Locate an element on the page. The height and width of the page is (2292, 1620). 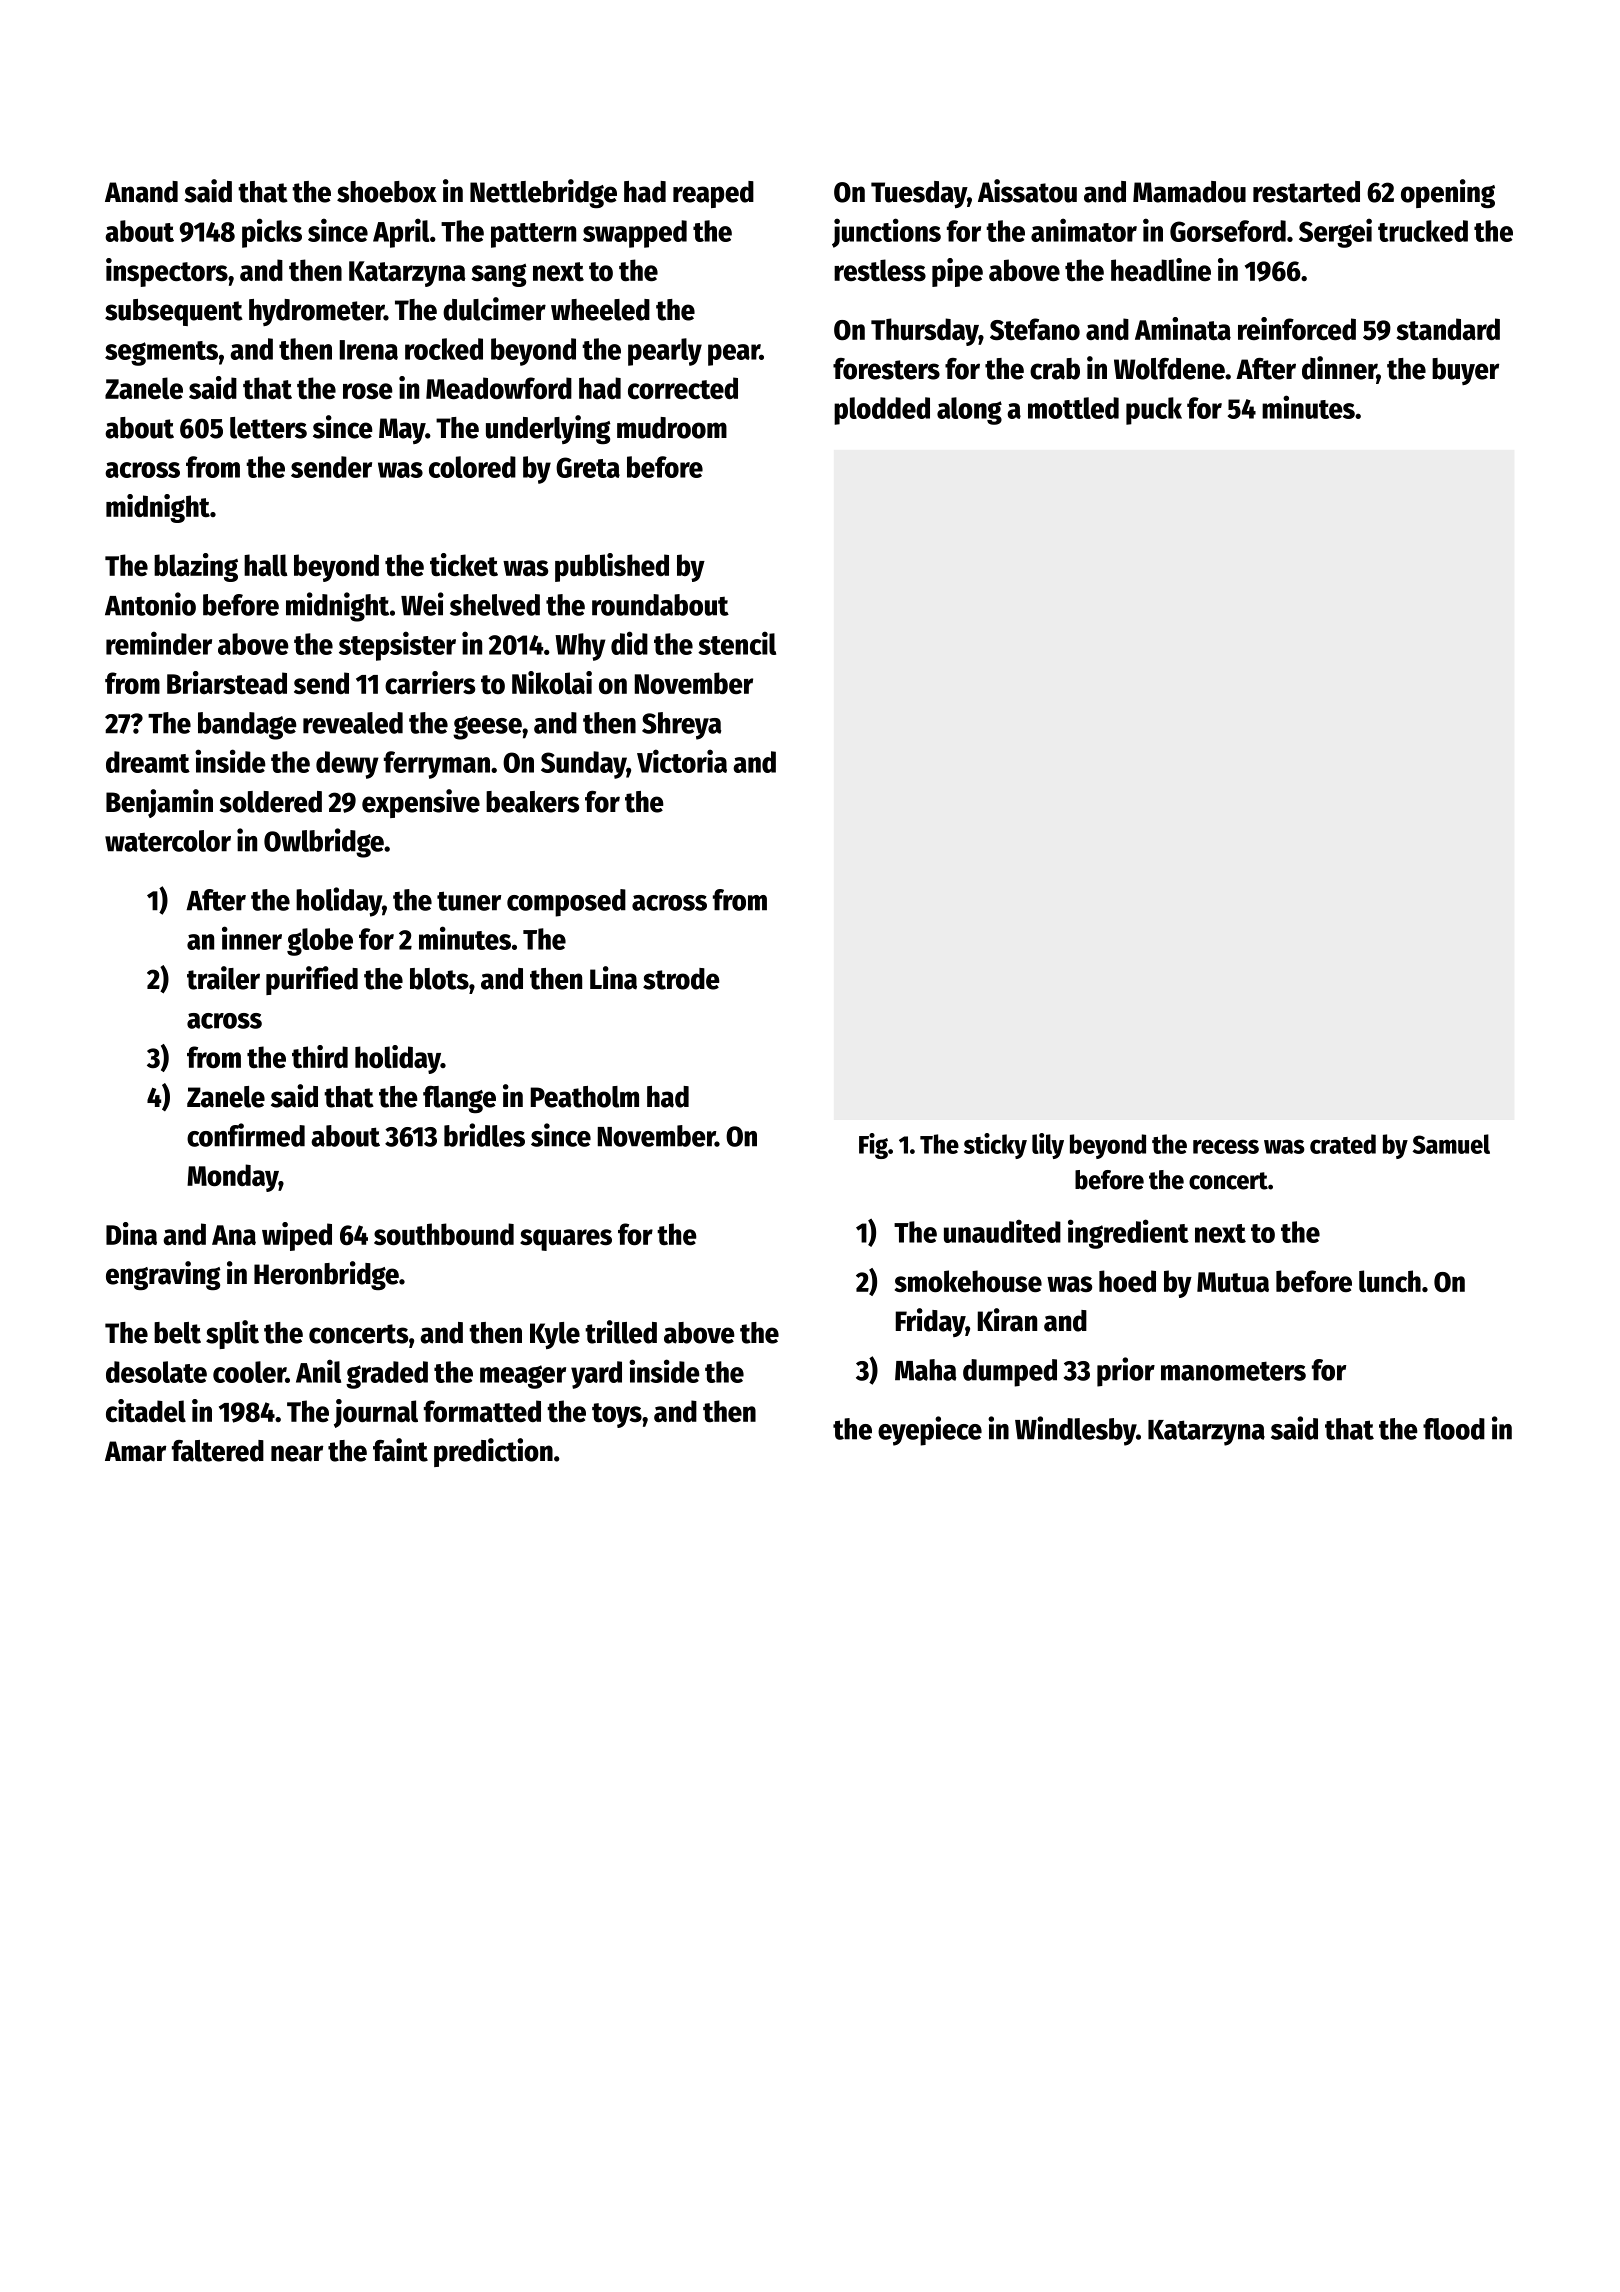
watercolor is located at coordinates (168, 841).
